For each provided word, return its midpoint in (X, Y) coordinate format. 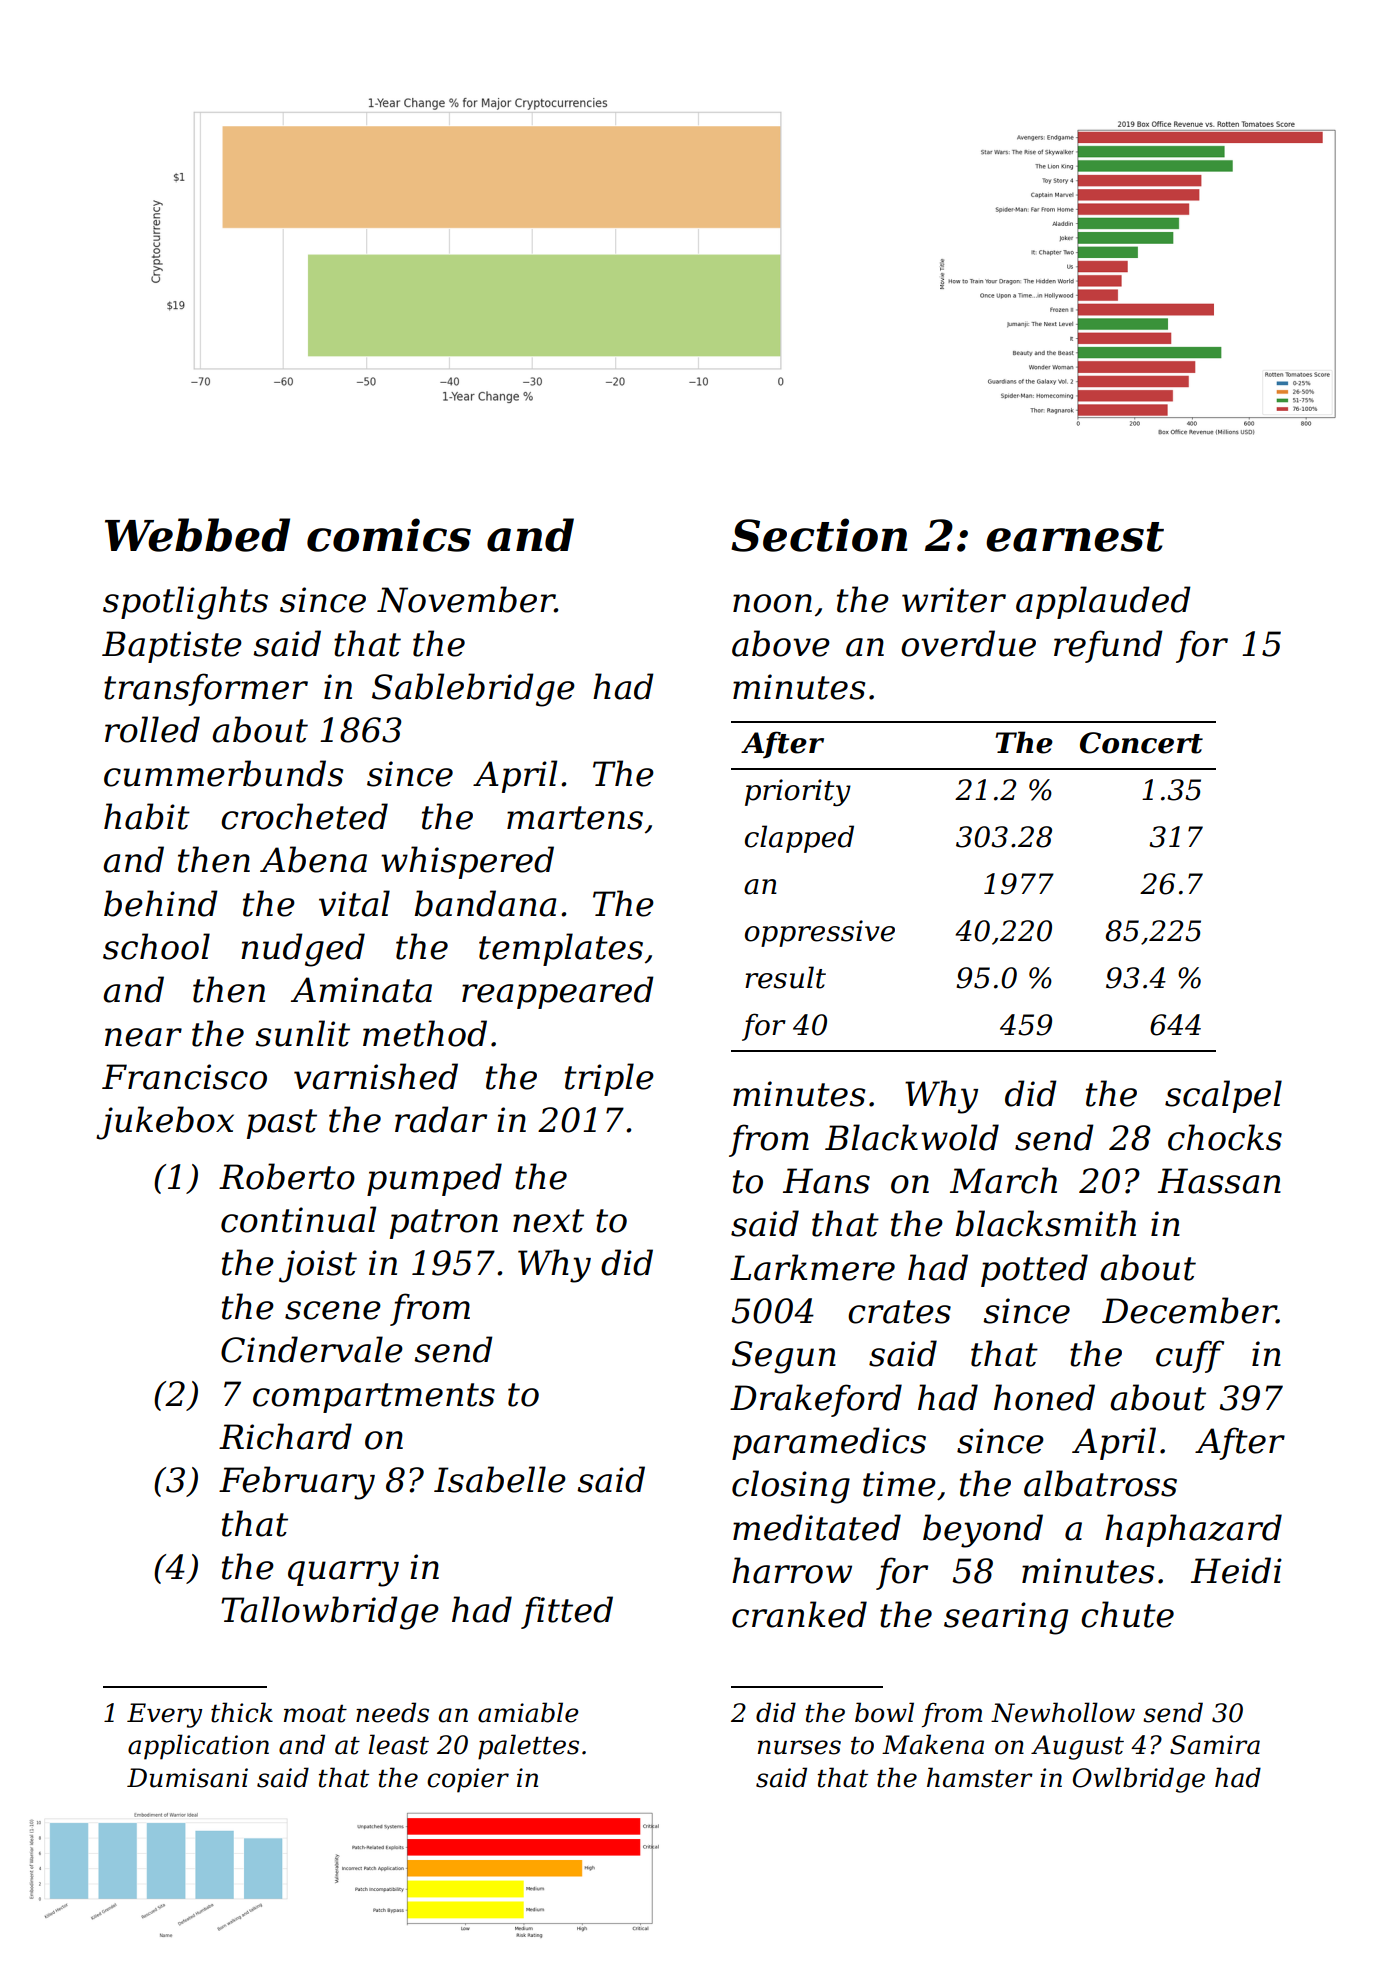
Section (819, 535)
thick (242, 1712)
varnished (376, 1076)
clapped (799, 839)
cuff (1190, 1356)
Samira (1215, 1745)
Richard (285, 1436)
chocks (1225, 1137)
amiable (528, 1712)
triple (609, 1079)
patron (444, 1224)
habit (147, 816)
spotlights (185, 603)
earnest (1075, 537)
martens (575, 818)
